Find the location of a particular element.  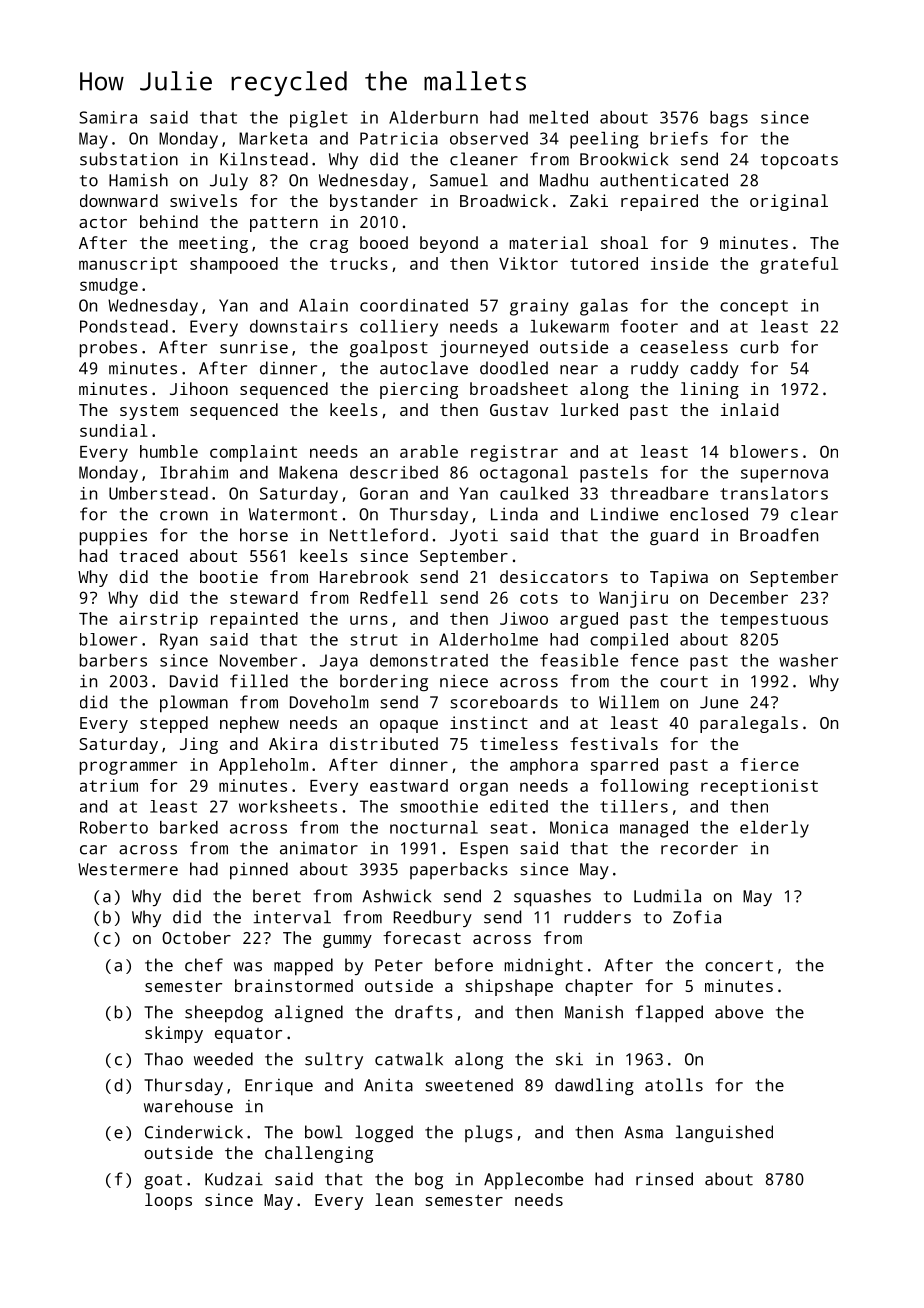

Marketa is located at coordinates (273, 138).
